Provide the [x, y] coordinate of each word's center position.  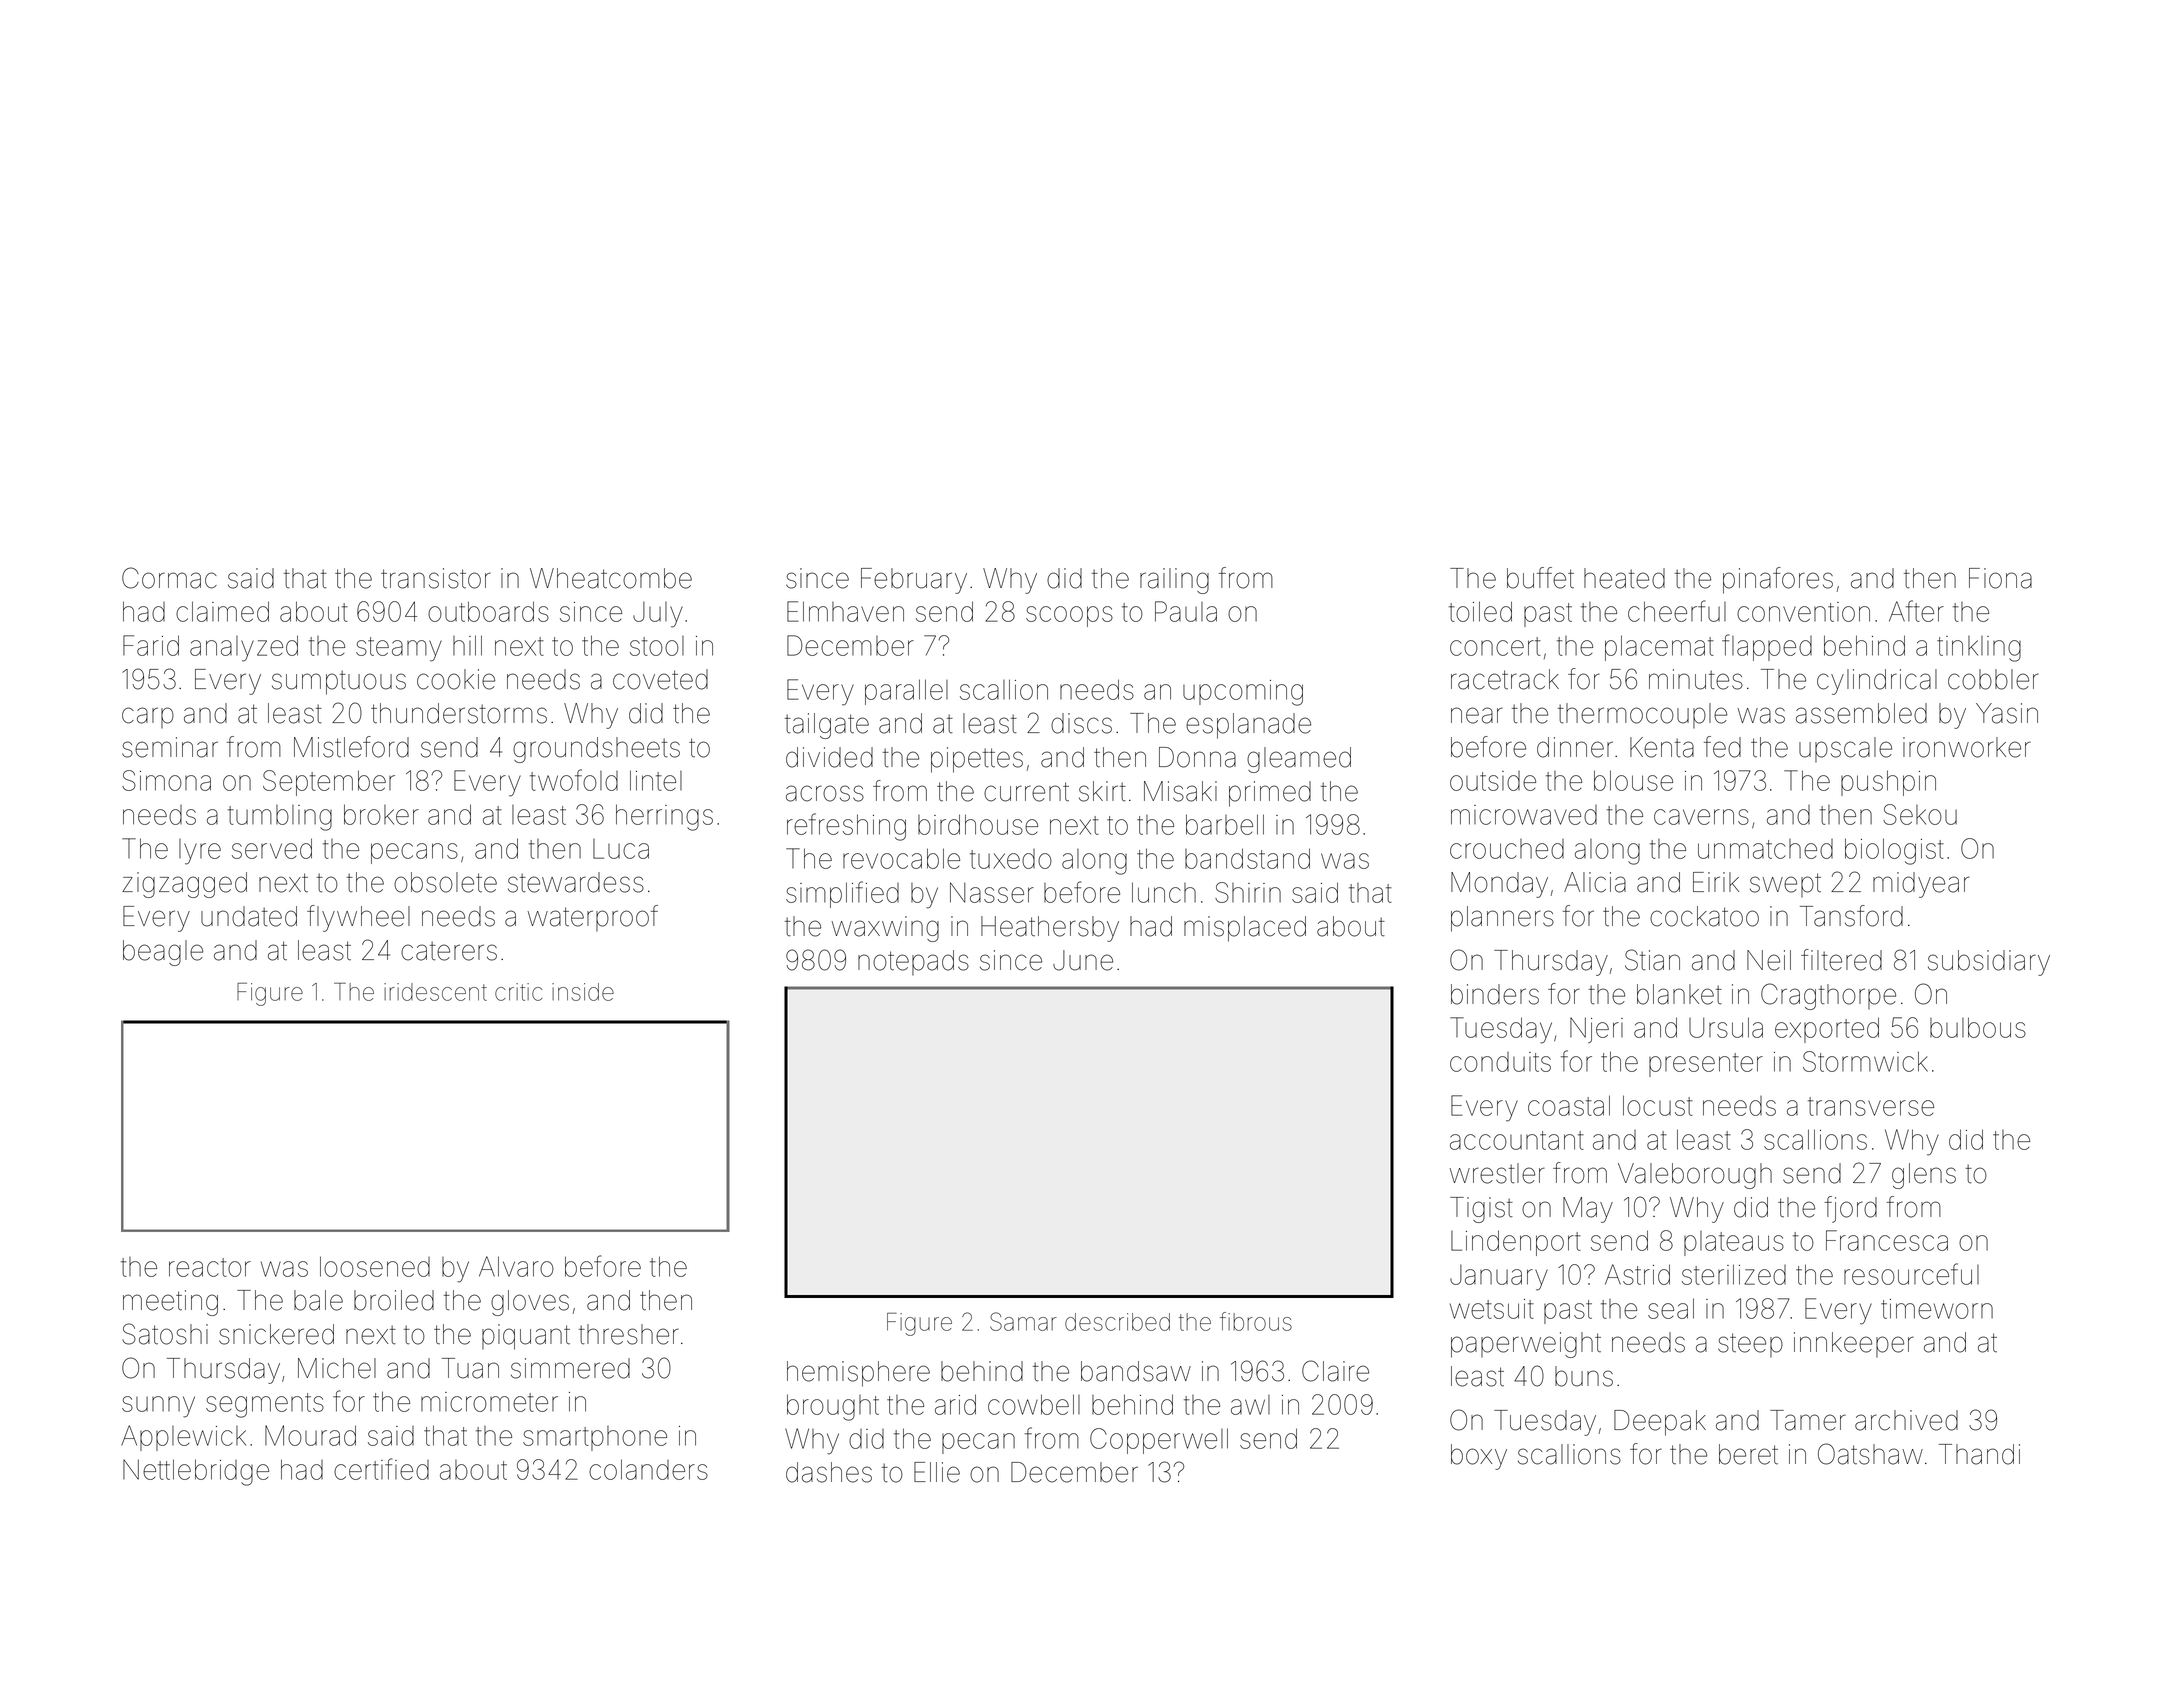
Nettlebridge [196, 1472]
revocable [901, 858]
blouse [1633, 780]
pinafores [1778, 580]
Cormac [169, 578]
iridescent [435, 992]
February [914, 581]
